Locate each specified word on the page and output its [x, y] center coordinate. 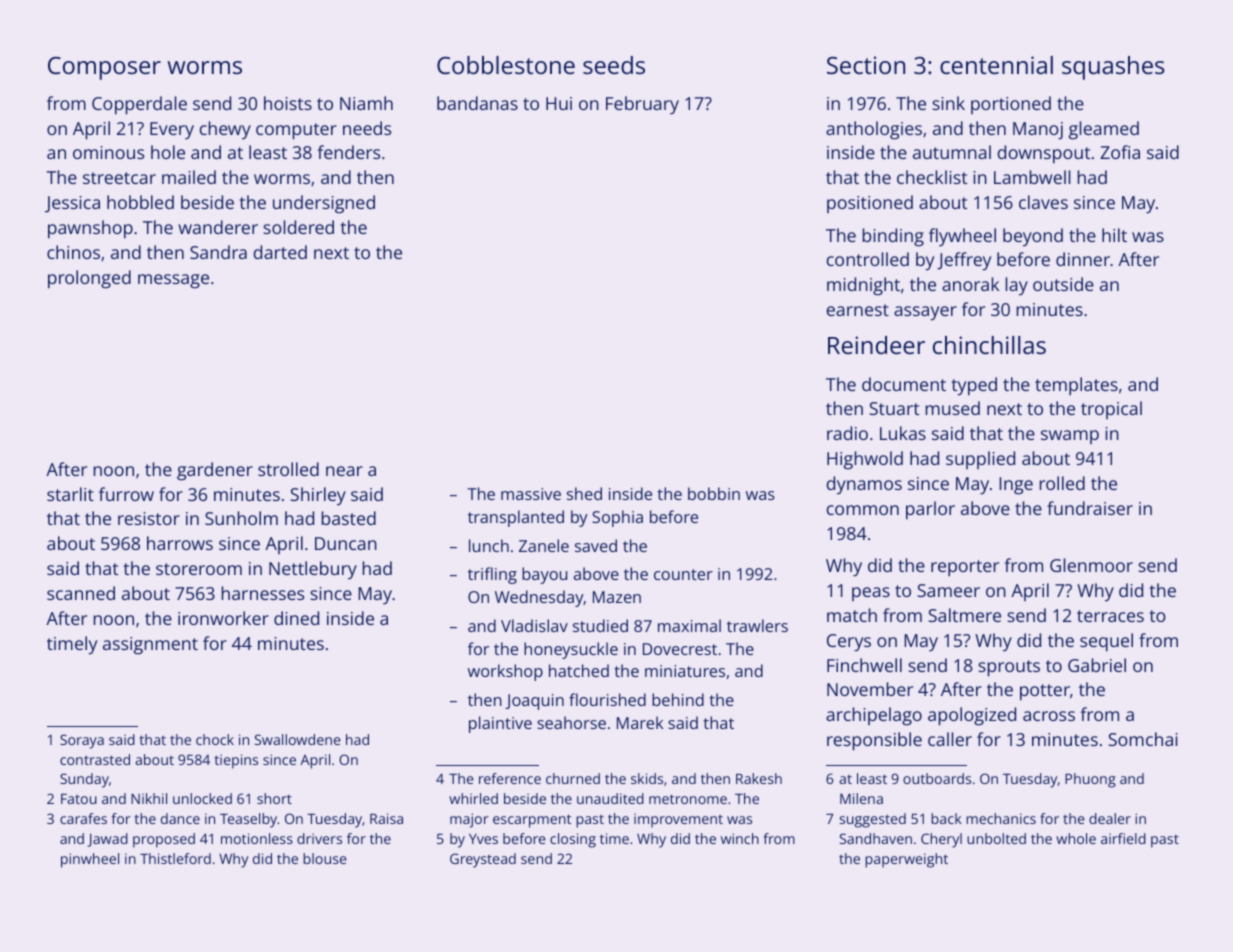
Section [866, 65]
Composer [104, 68]
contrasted [95, 759]
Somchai [1143, 739]
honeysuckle [571, 650]
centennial [996, 65]
